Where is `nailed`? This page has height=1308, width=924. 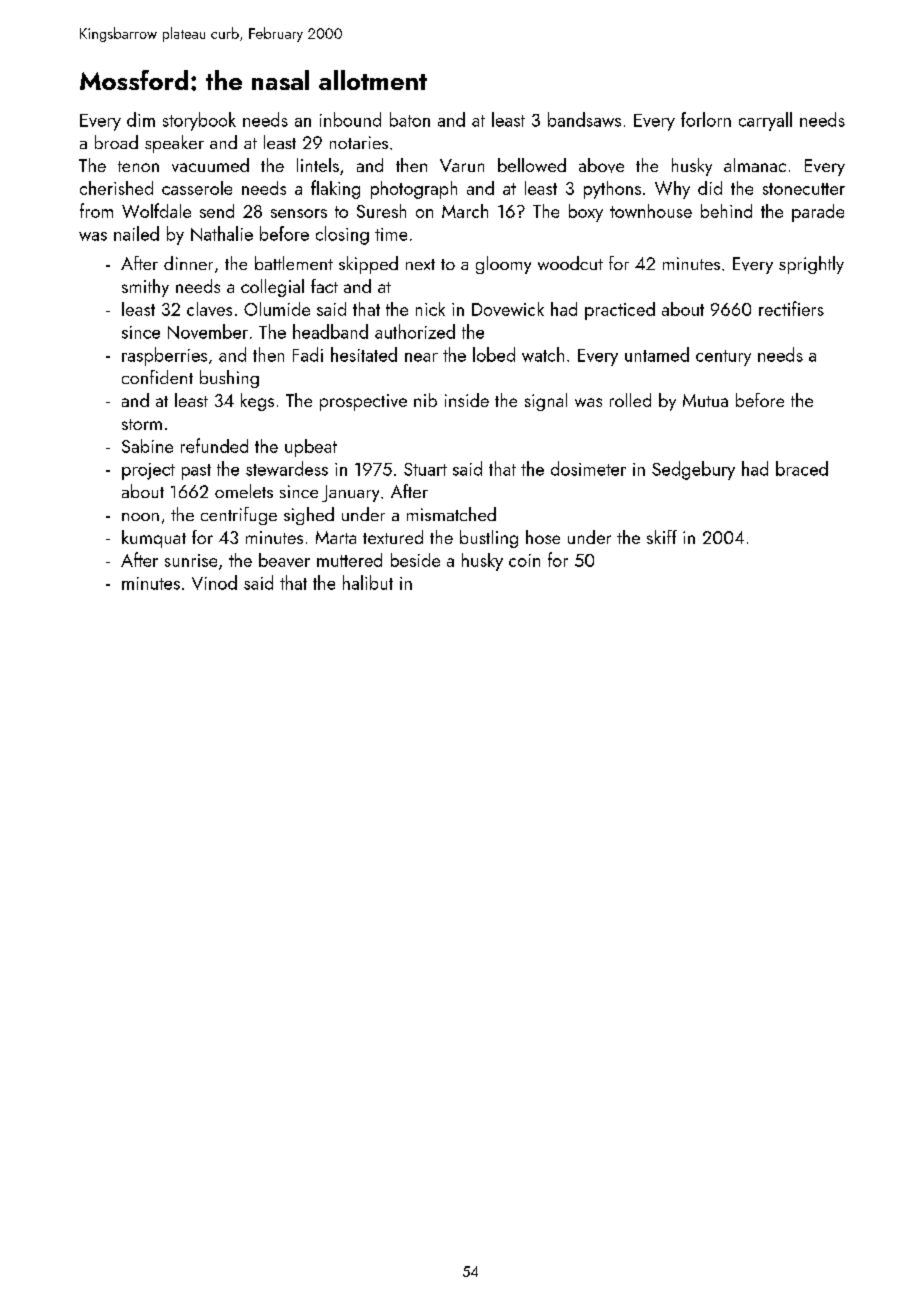
nailed is located at coordinates (136, 233).
